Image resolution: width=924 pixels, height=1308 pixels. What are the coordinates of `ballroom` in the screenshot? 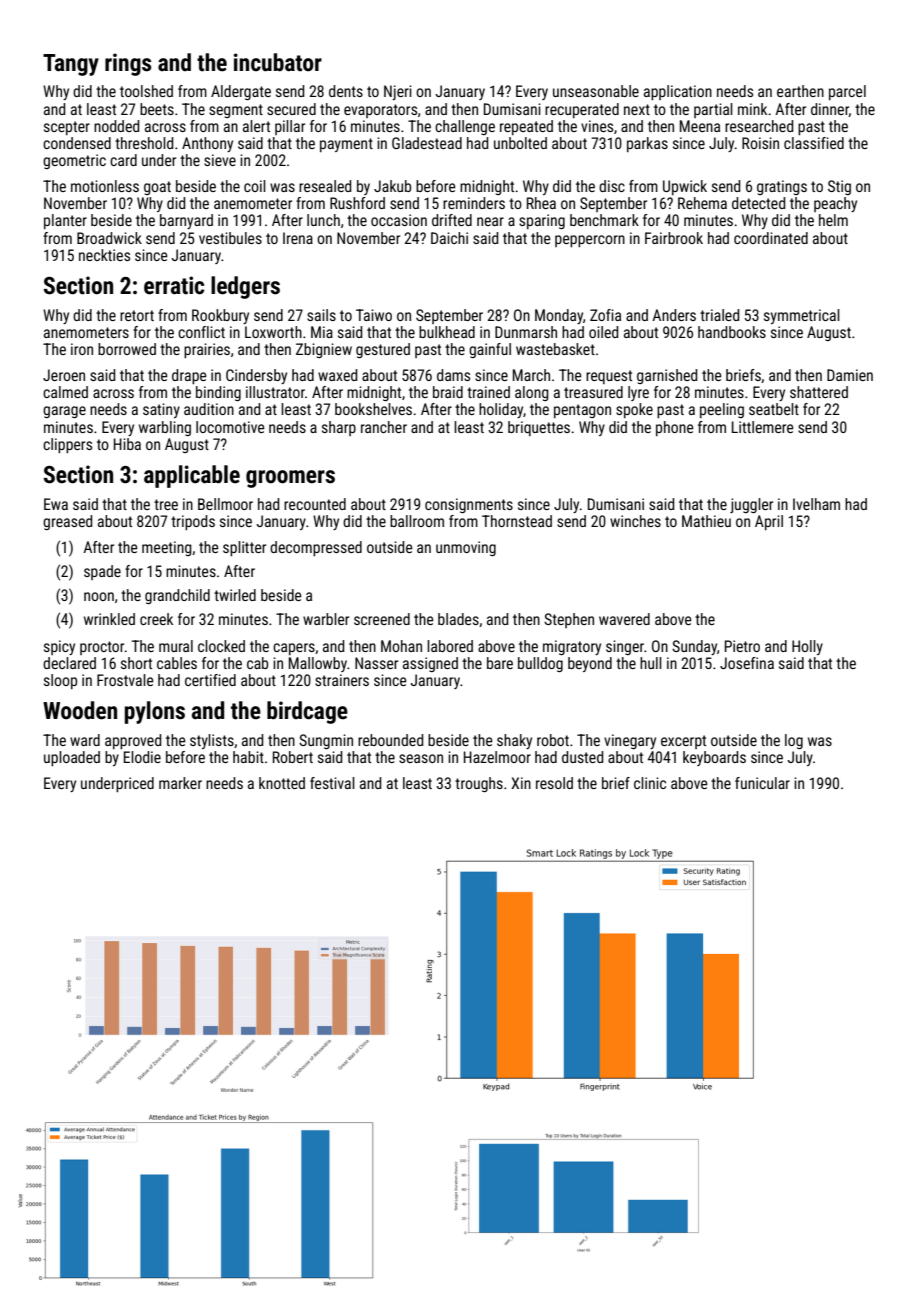 It's located at (417, 521).
